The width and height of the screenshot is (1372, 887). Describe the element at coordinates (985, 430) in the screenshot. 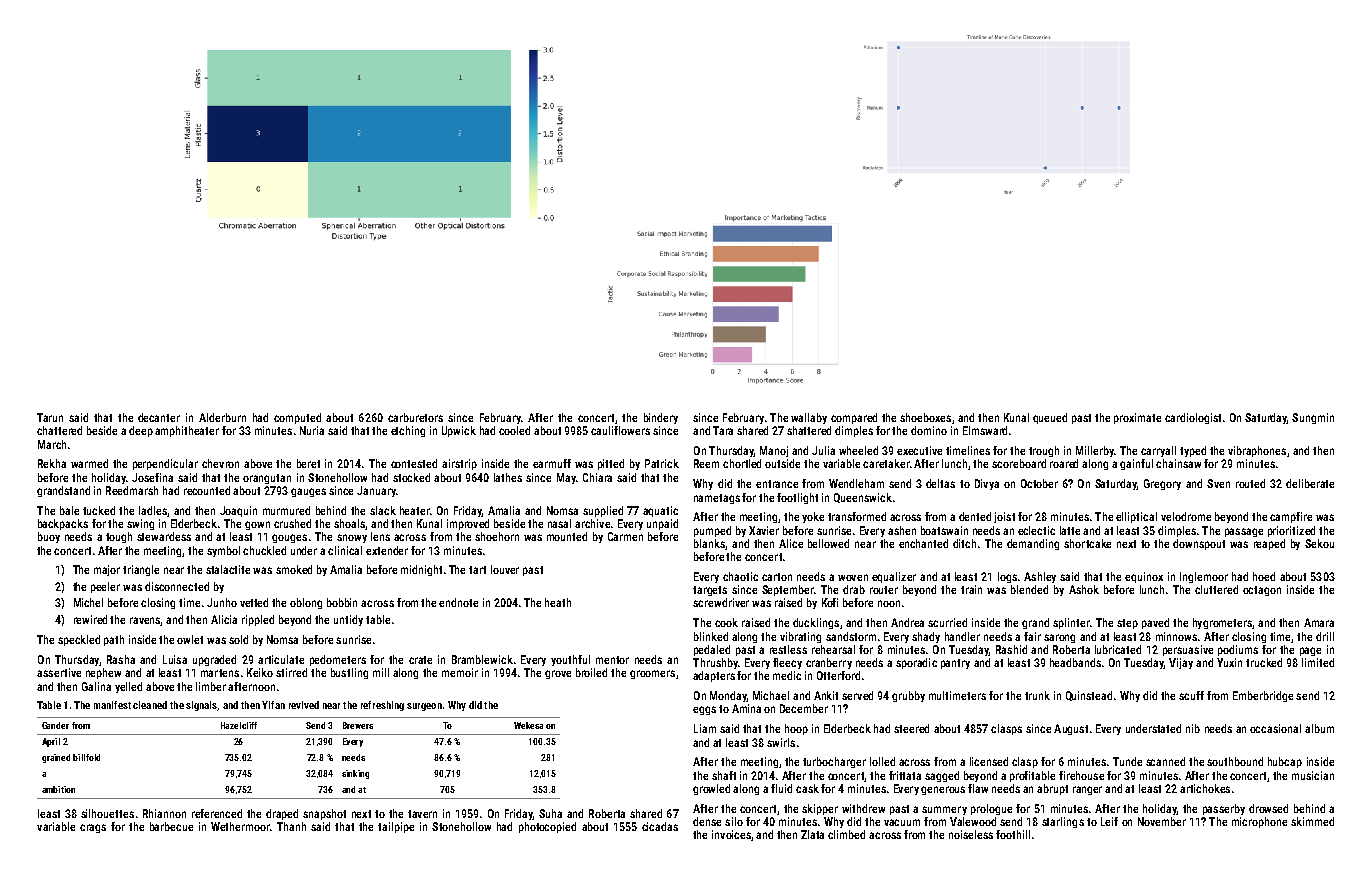

I see `Elmsward` at that location.
